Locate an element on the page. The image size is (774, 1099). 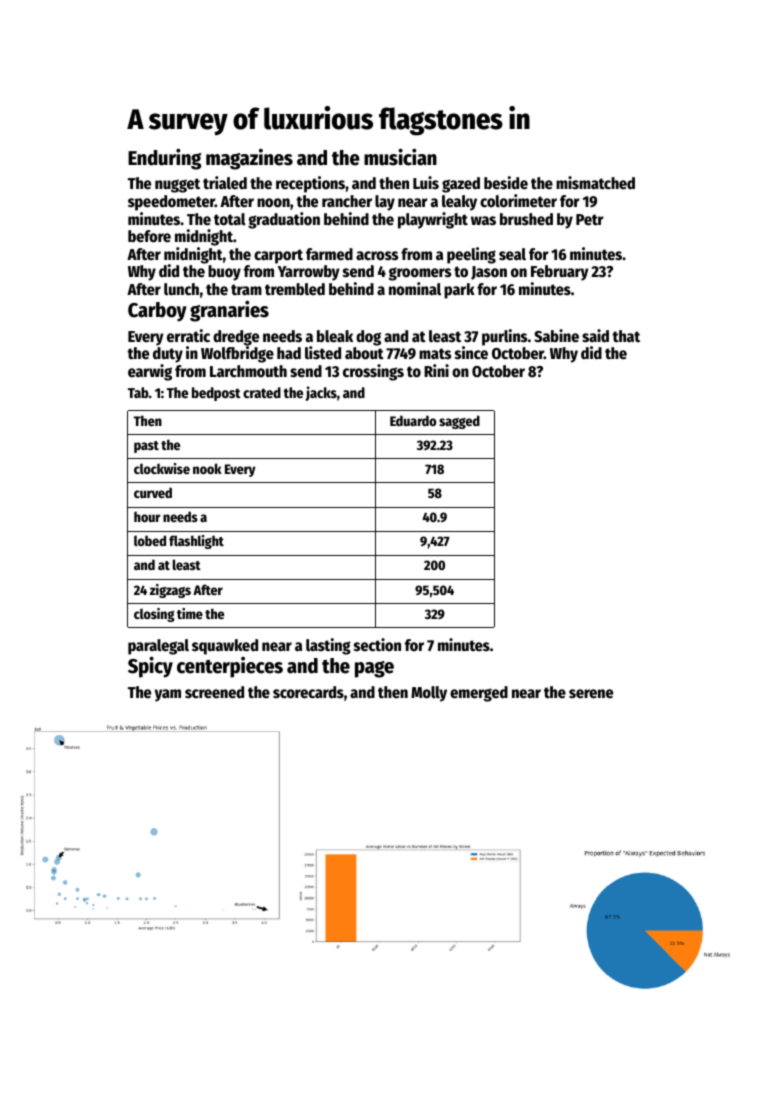
yam is located at coordinates (168, 695).
